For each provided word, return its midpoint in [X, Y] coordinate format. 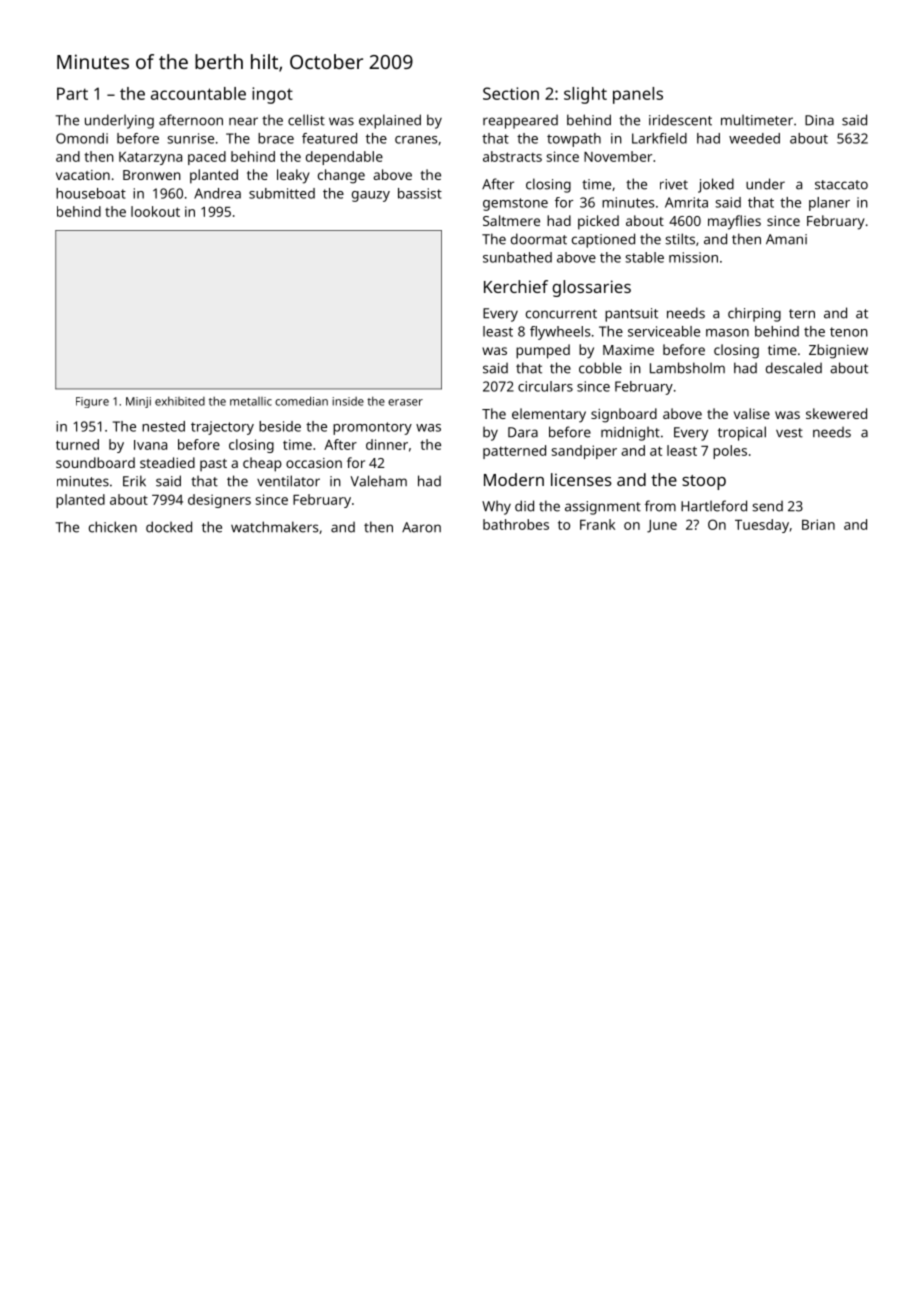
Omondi [82, 138]
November [618, 156]
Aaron [421, 527]
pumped [543, 351]
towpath [574, 140]
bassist [420, 193]
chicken [113, 527]
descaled [794, 368]
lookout [155, 211]
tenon [849, 332]
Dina [819, 120]
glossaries [591, 288]
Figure [92, 402]
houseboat [91, 193]
